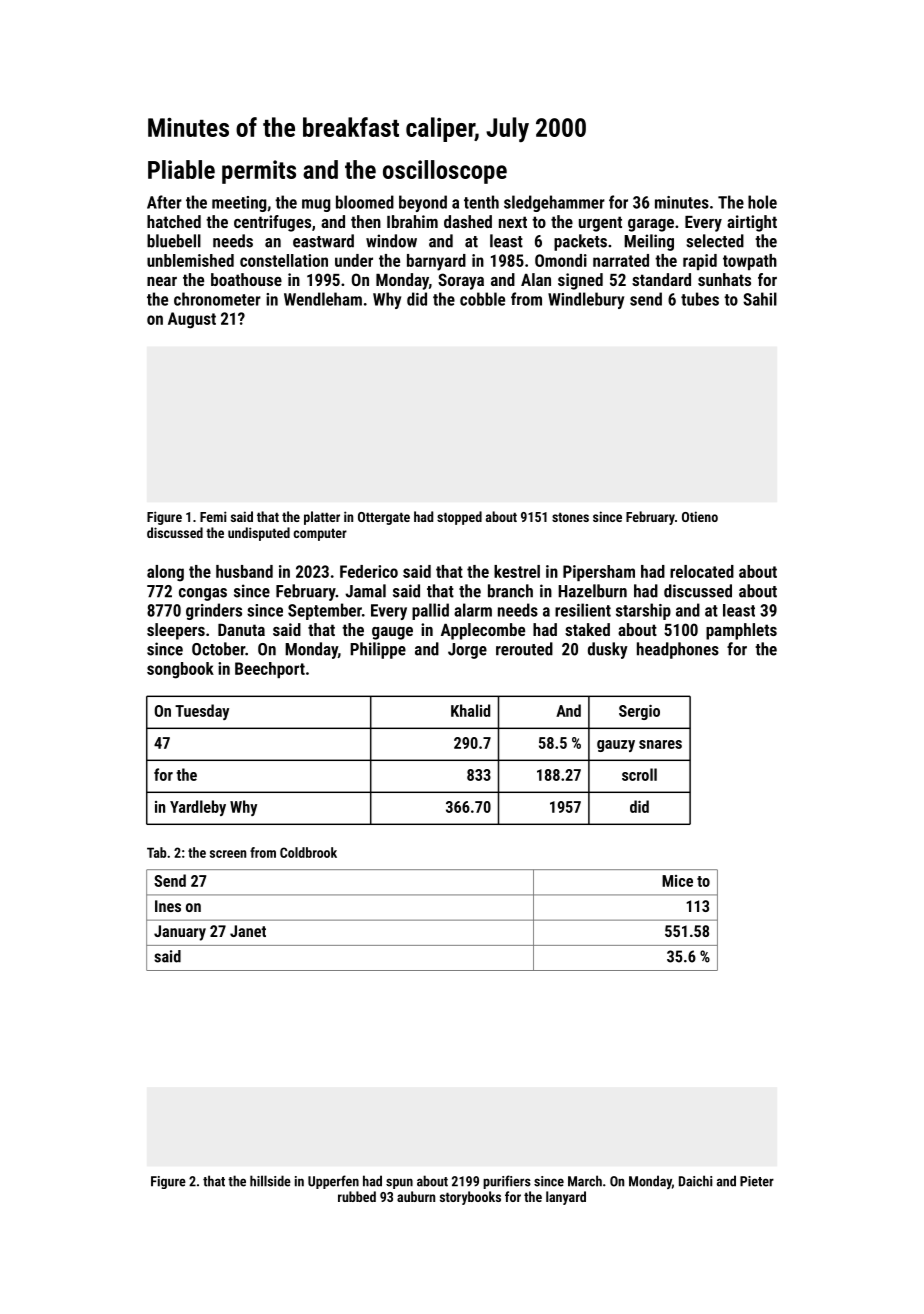 Image resolution: width=924 pixels, height=1314 pixels. Describe the element at coordinates (586, 300) in the screenshot. I see `Windlebury` at that location.
